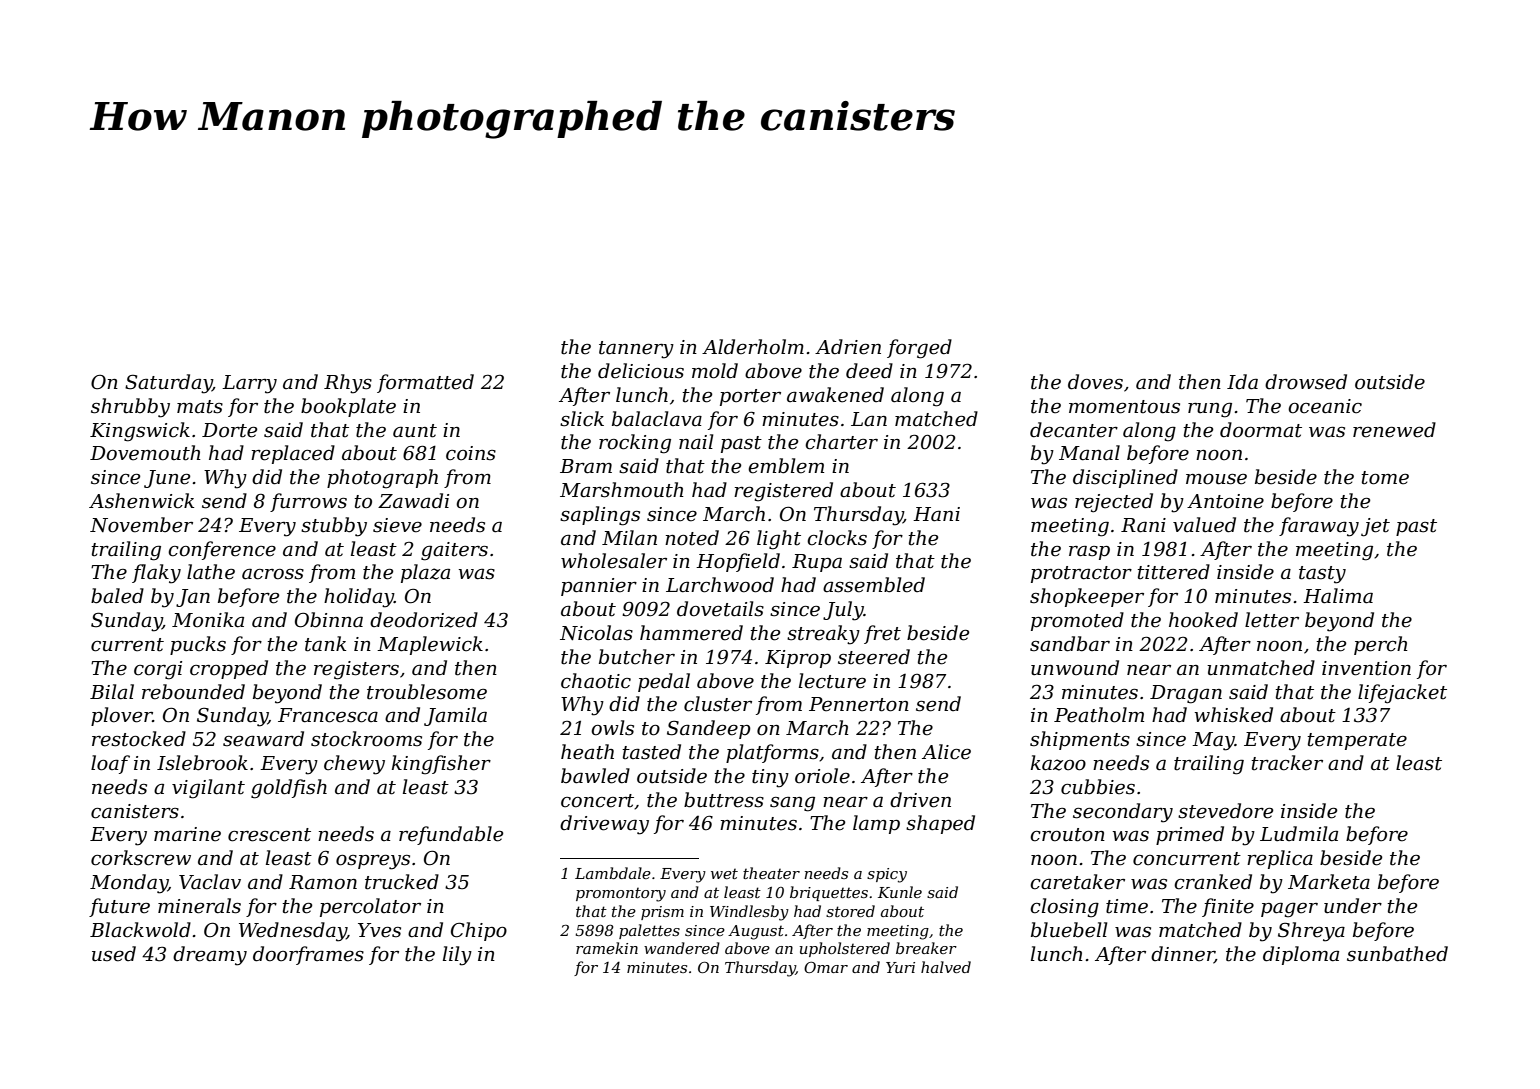 The width and height of the screenshot is (1540, 1089). What do you see at coordinates (308, 955) in the screenshot?
I see `doorframes` at bounding box center [308, 955].
